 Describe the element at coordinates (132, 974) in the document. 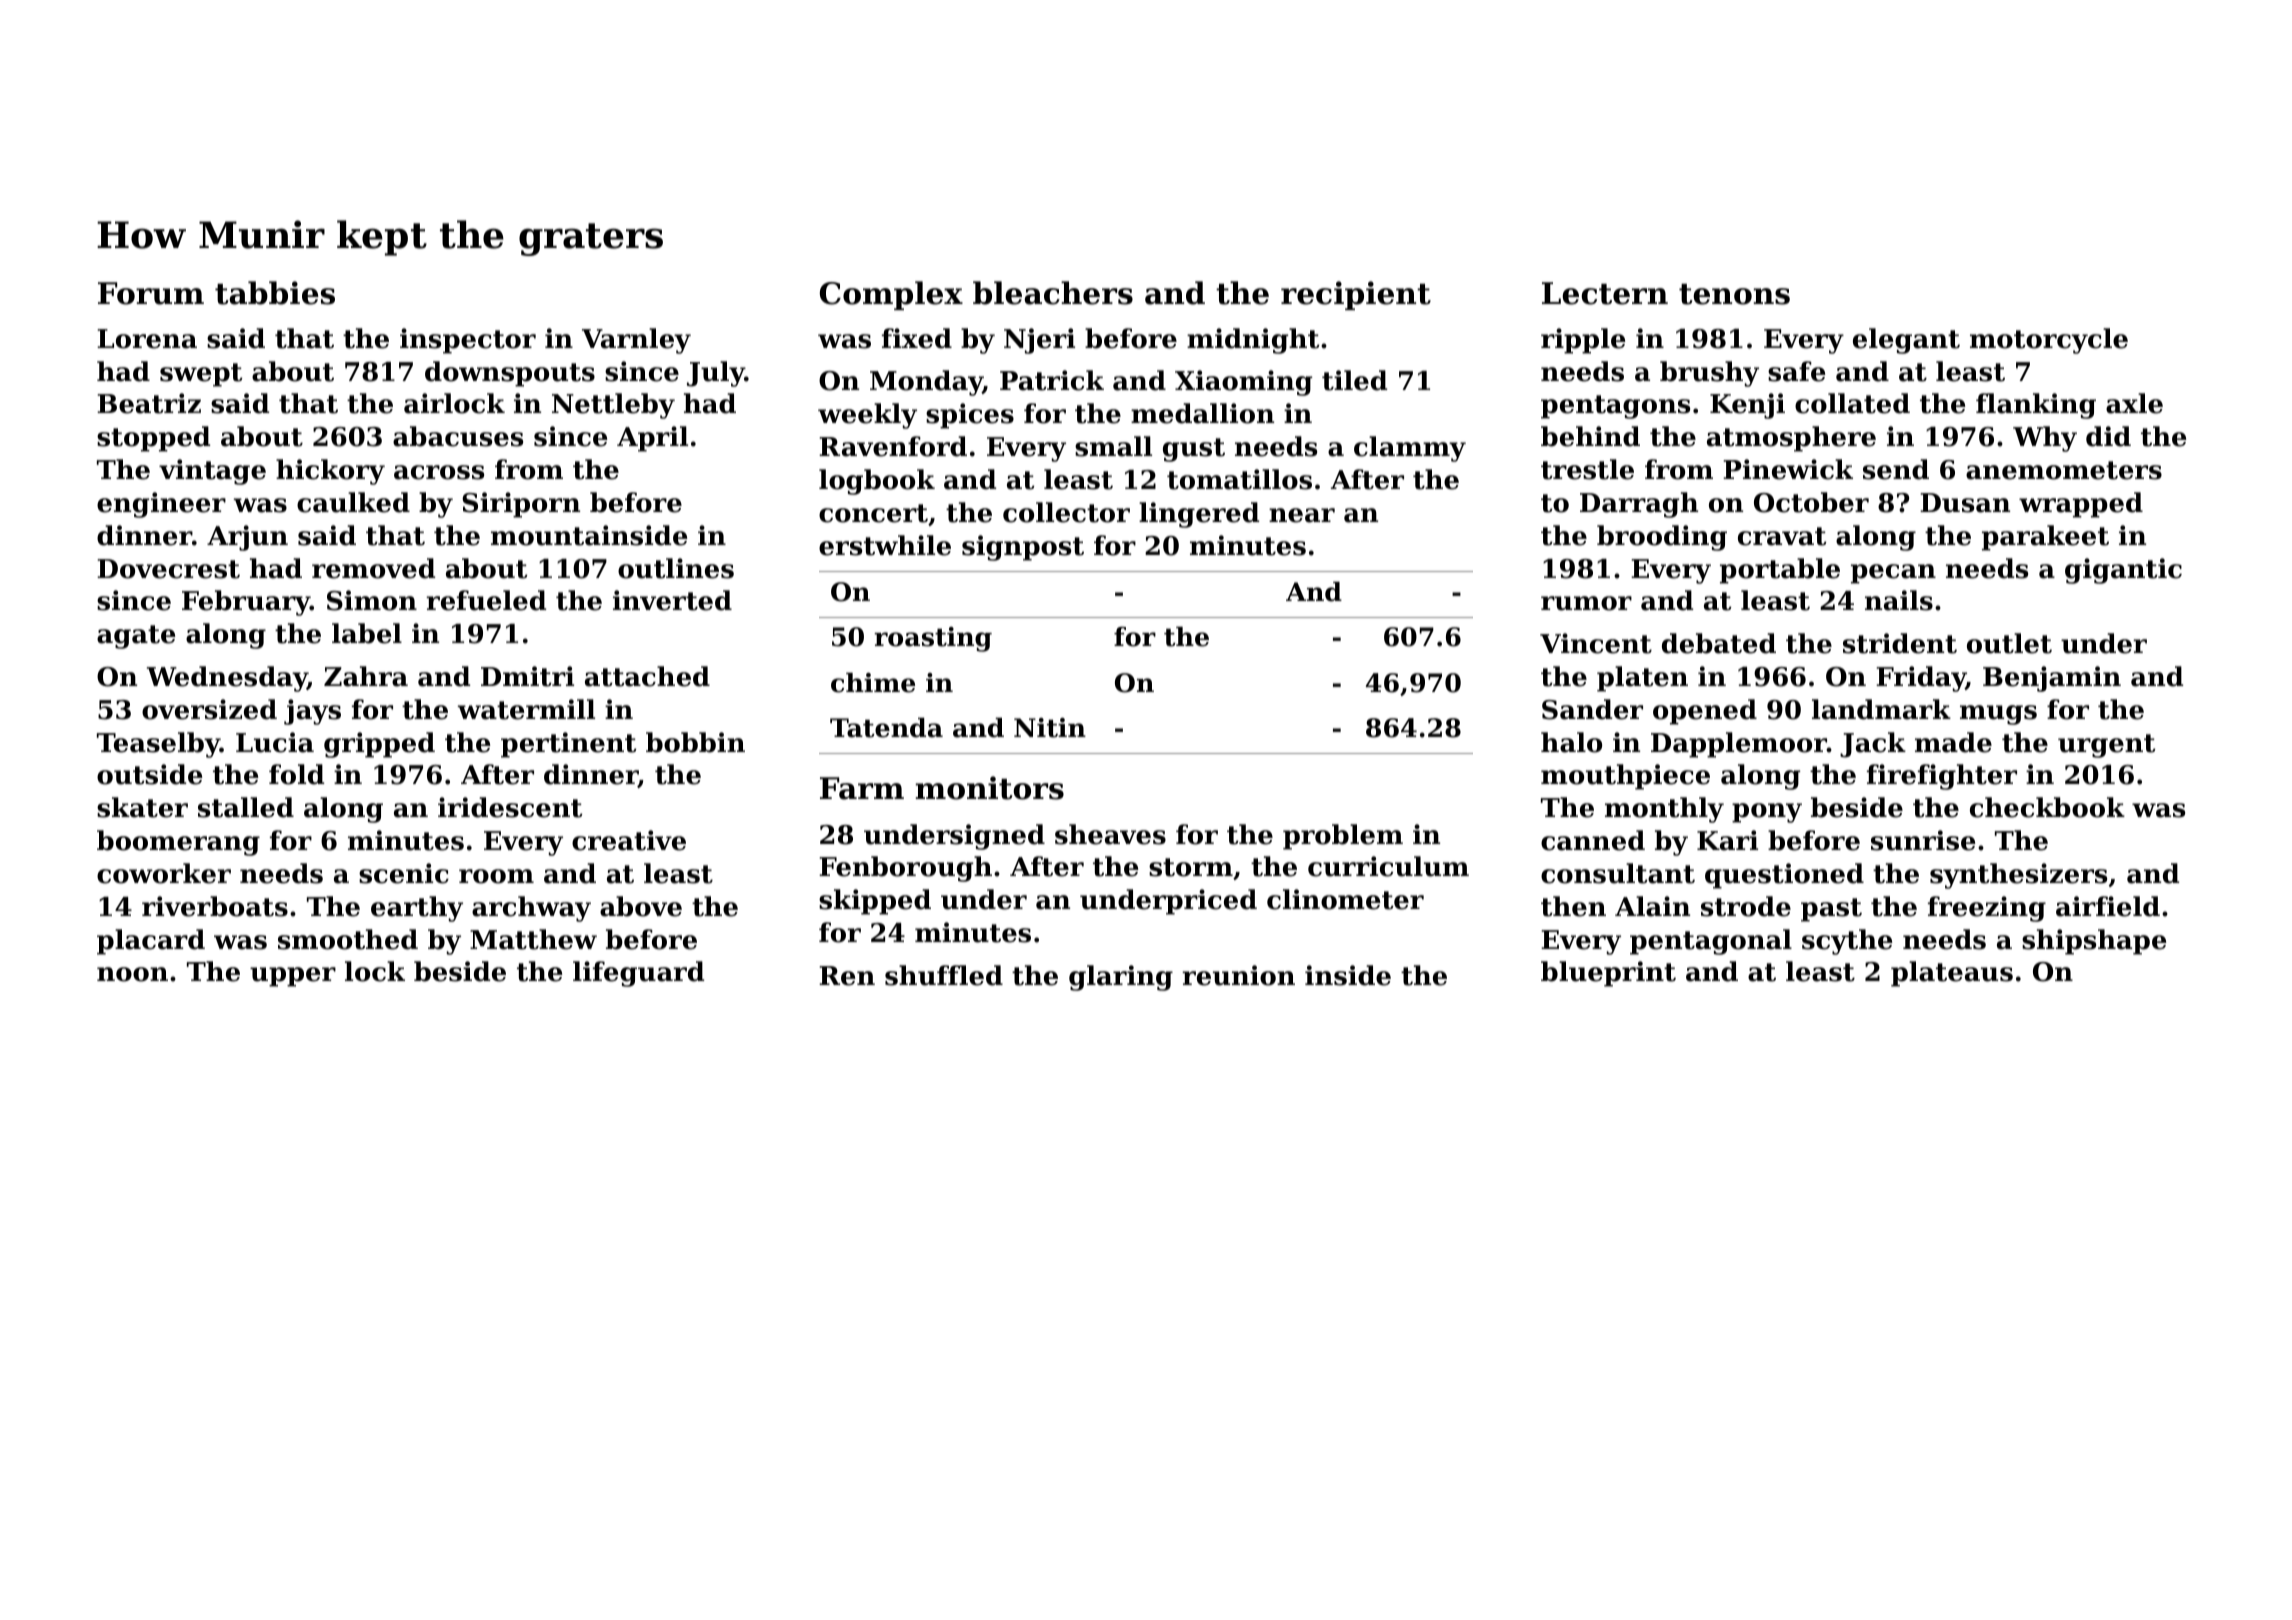

I see `noon` at that location.
